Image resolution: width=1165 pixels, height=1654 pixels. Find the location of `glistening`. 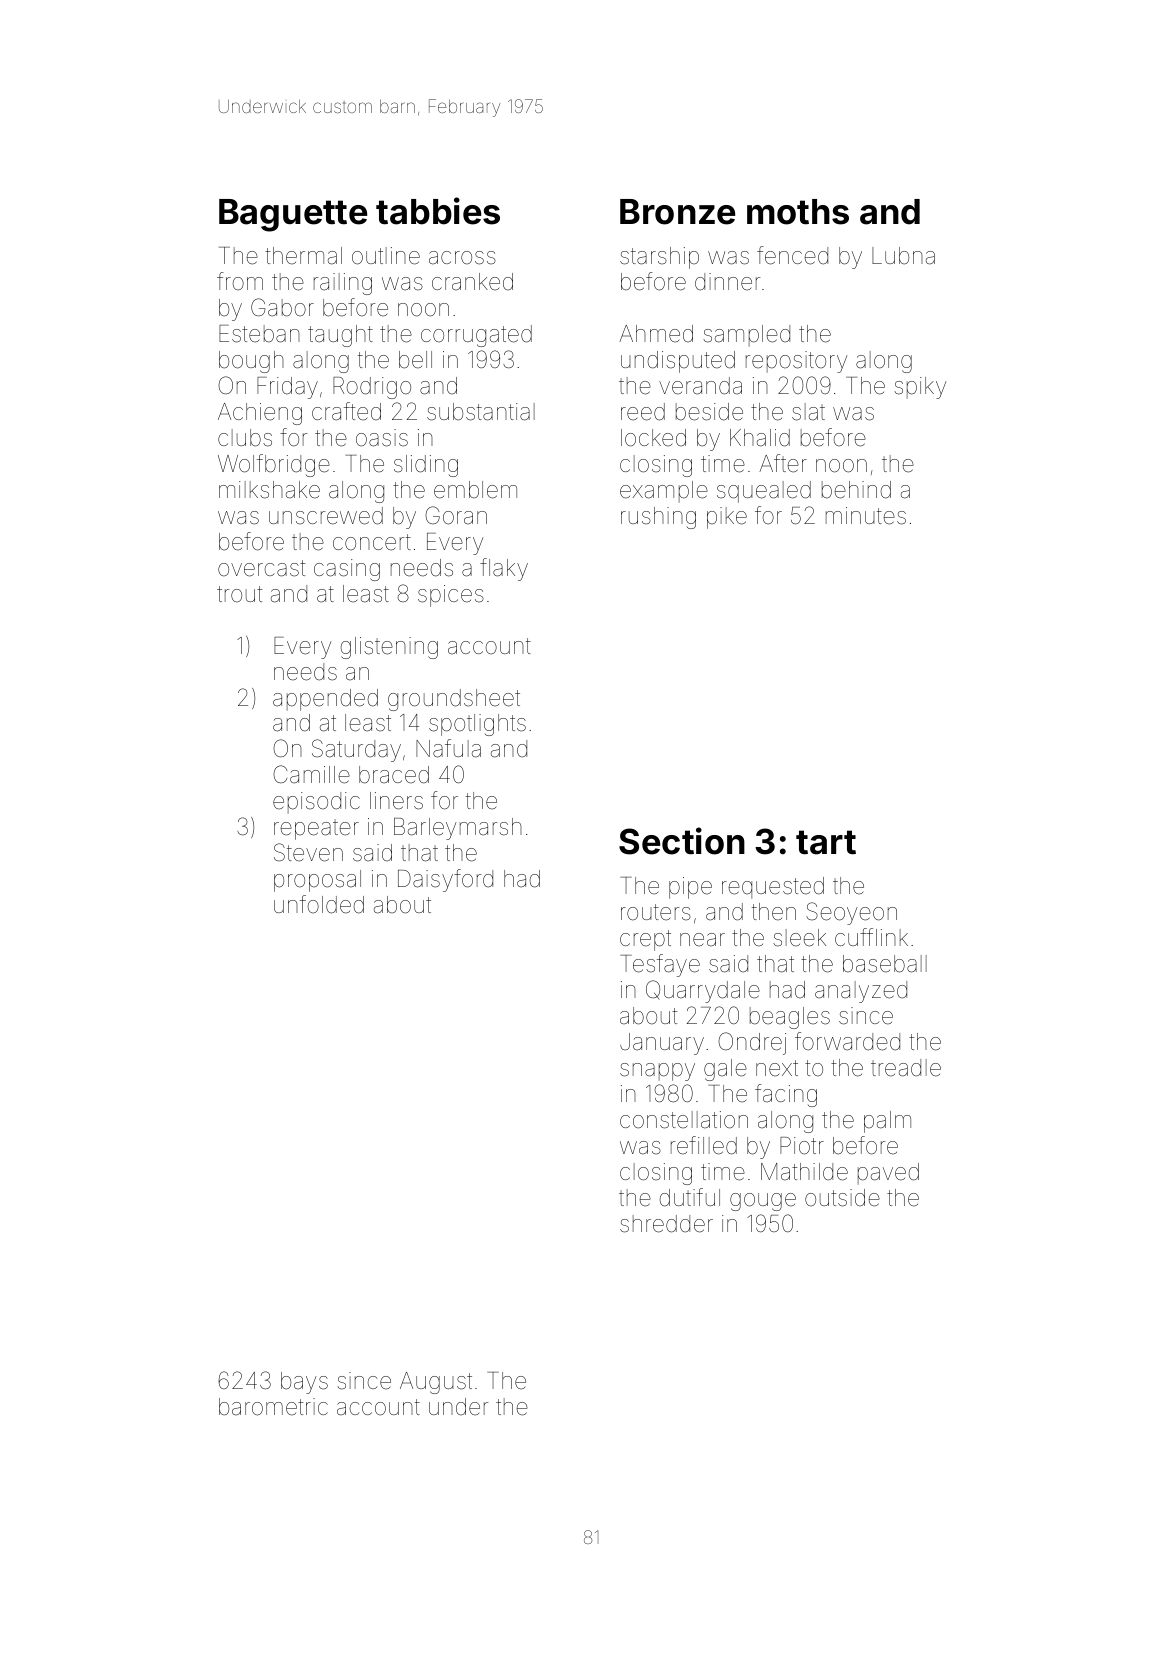

glistening is located at coordinates (389, 648).
